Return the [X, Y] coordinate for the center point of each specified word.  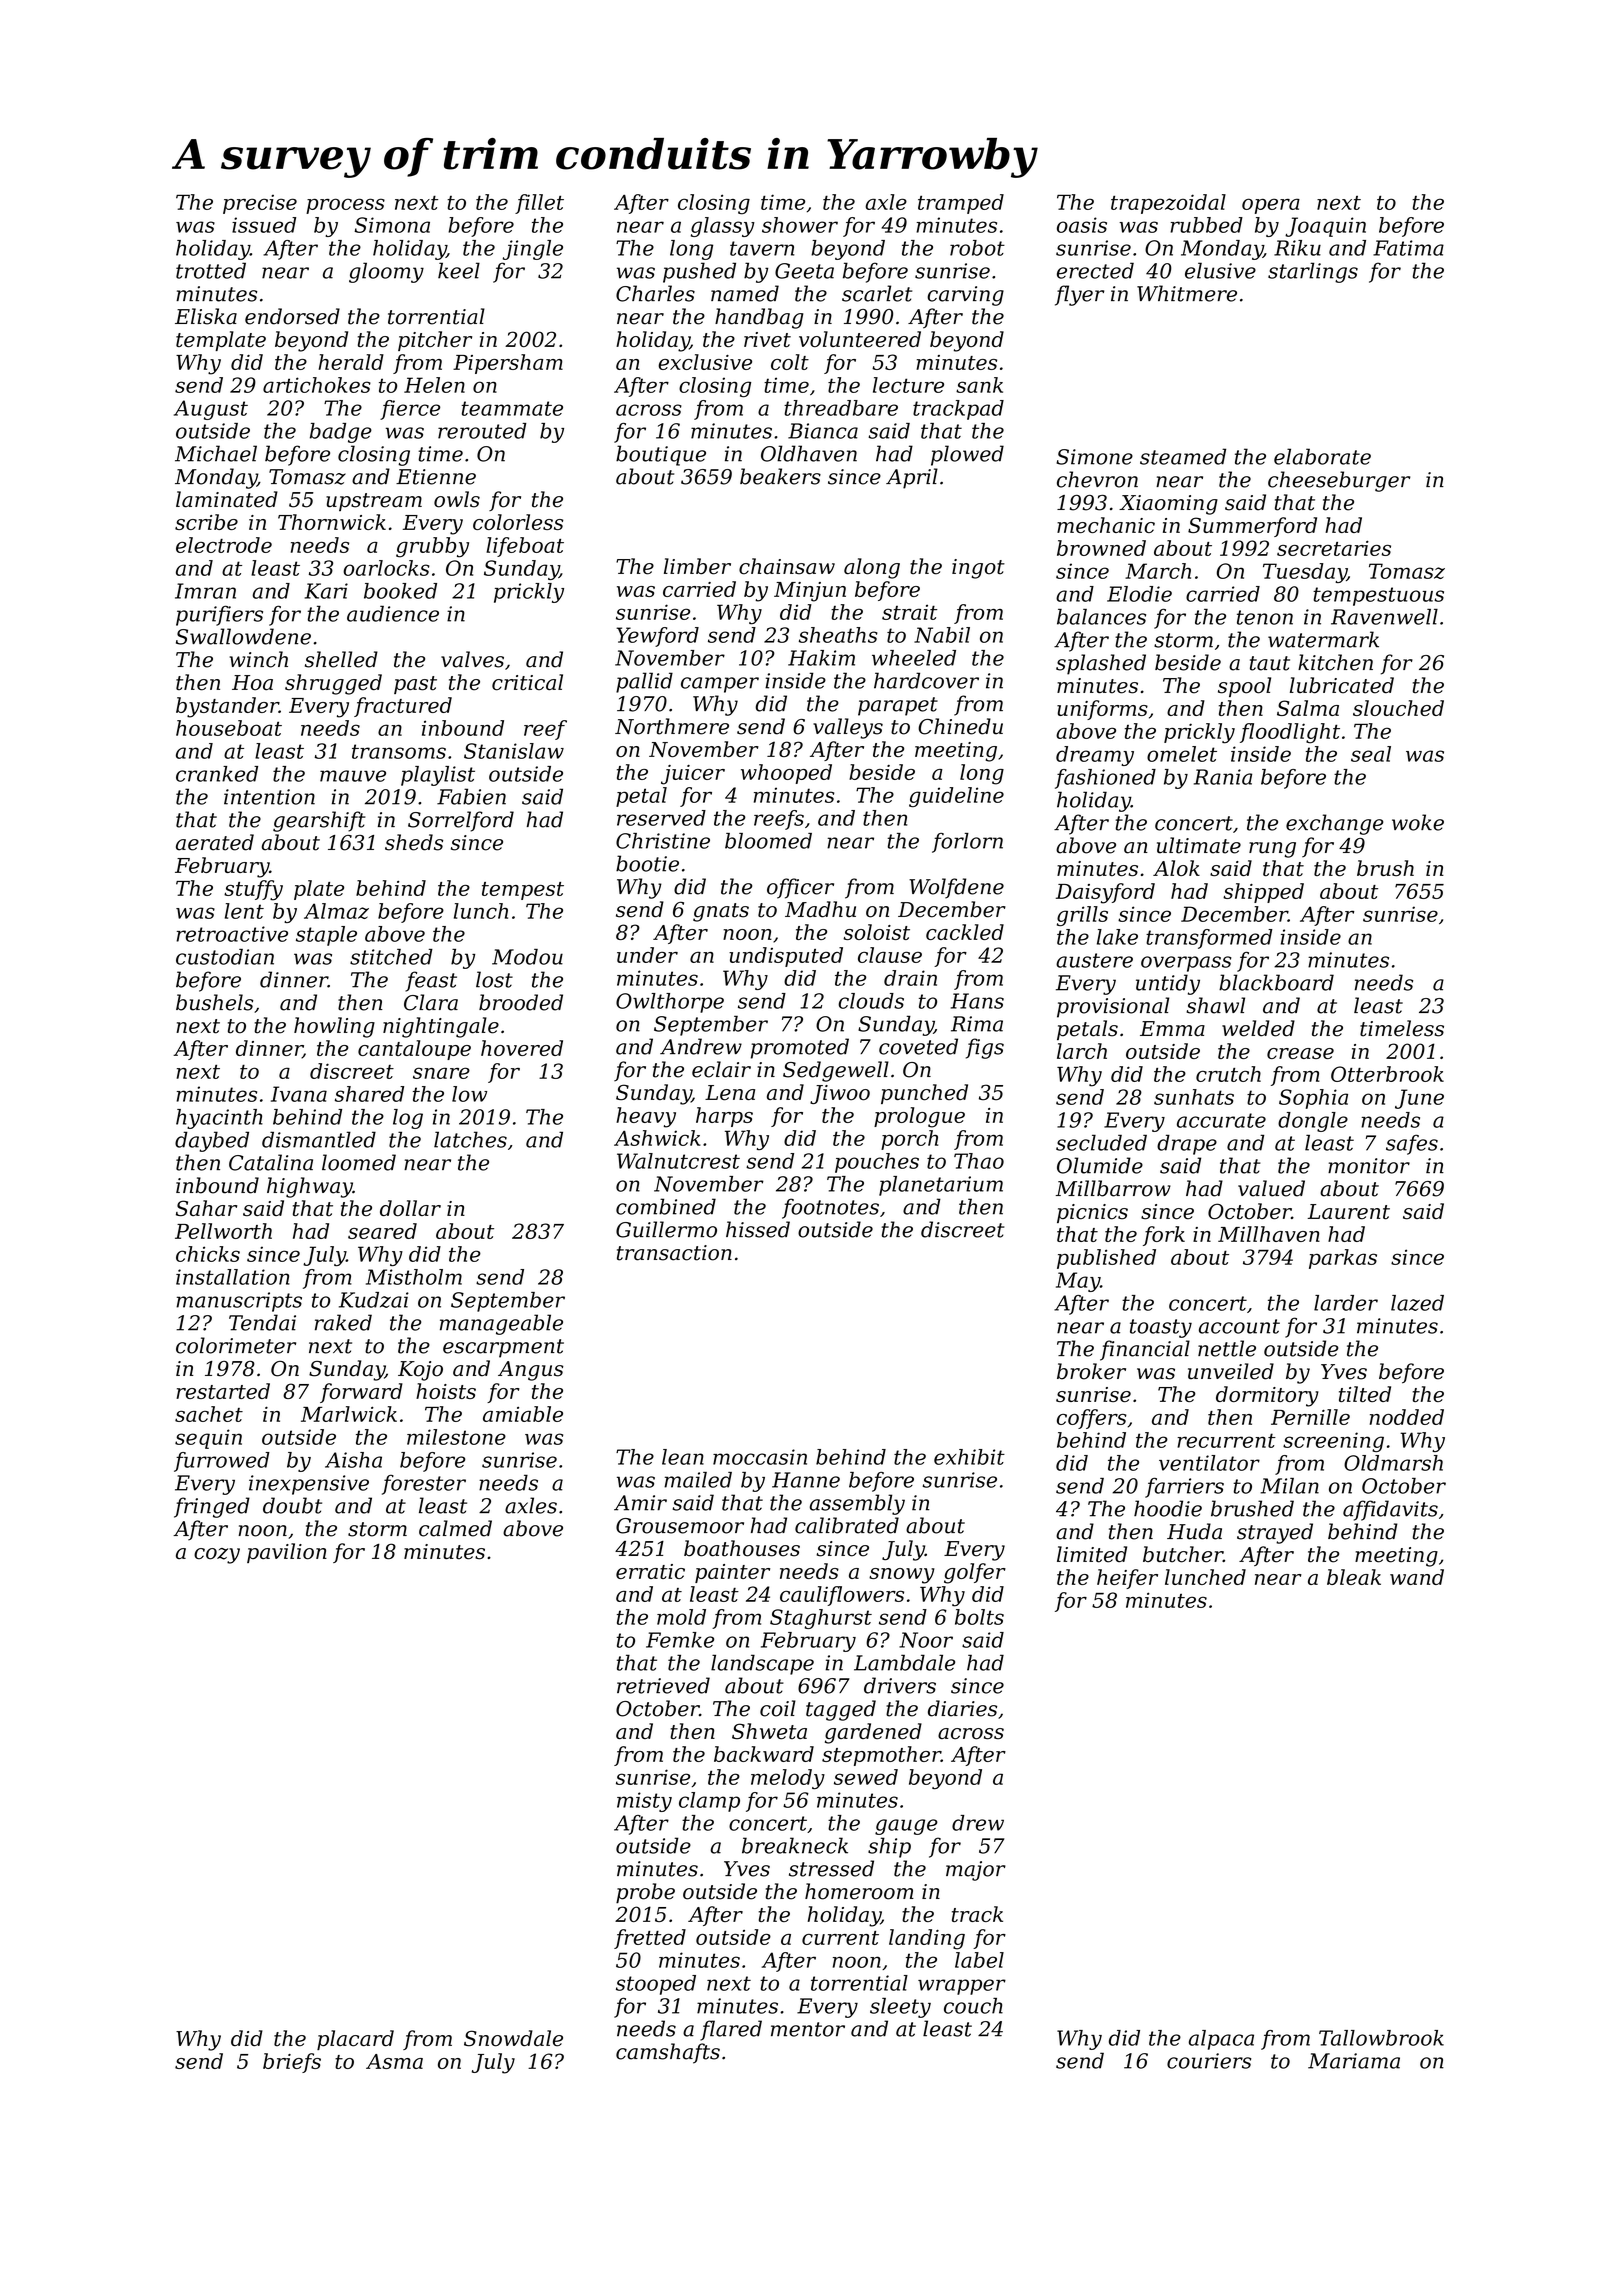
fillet [539, 204]
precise [260, 204]
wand [1417, 1577]
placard [355, 2040]
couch [973, 2005]
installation [233, 1277]
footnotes [830, 1208]
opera [1271, 206]
